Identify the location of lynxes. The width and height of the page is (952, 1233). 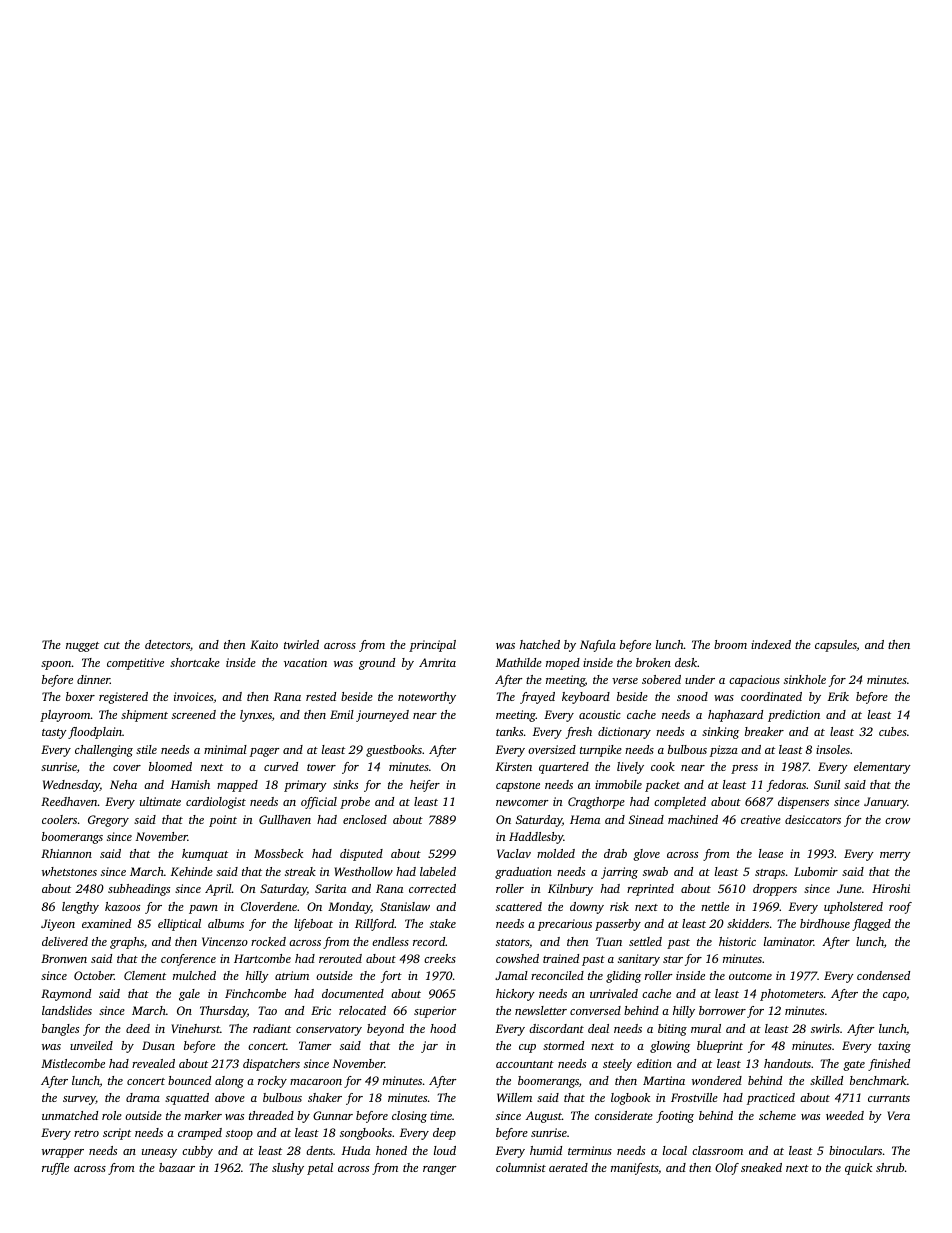
(256, 716).
